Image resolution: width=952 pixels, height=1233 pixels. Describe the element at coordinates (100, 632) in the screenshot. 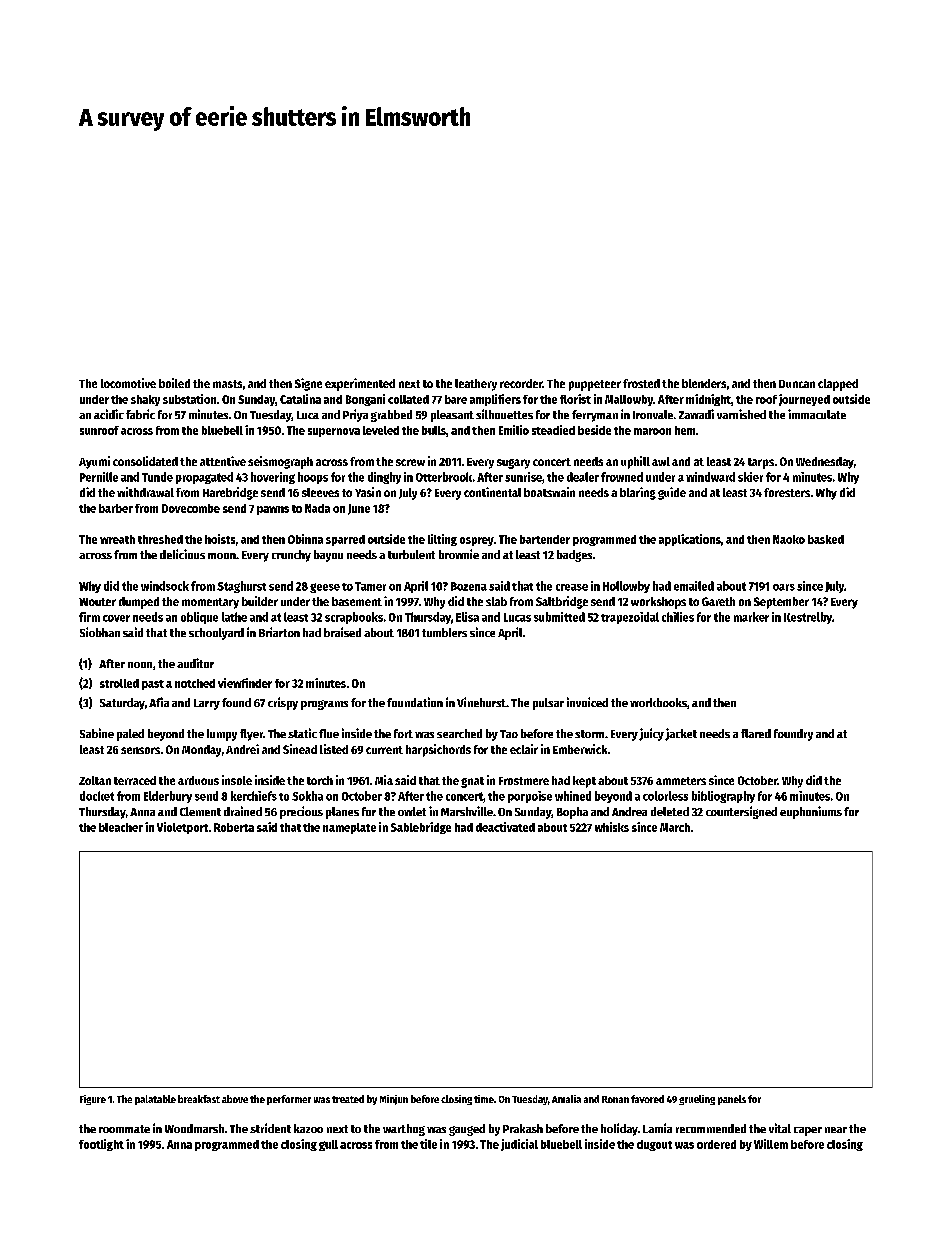

I see `Siobhan` at that location.
